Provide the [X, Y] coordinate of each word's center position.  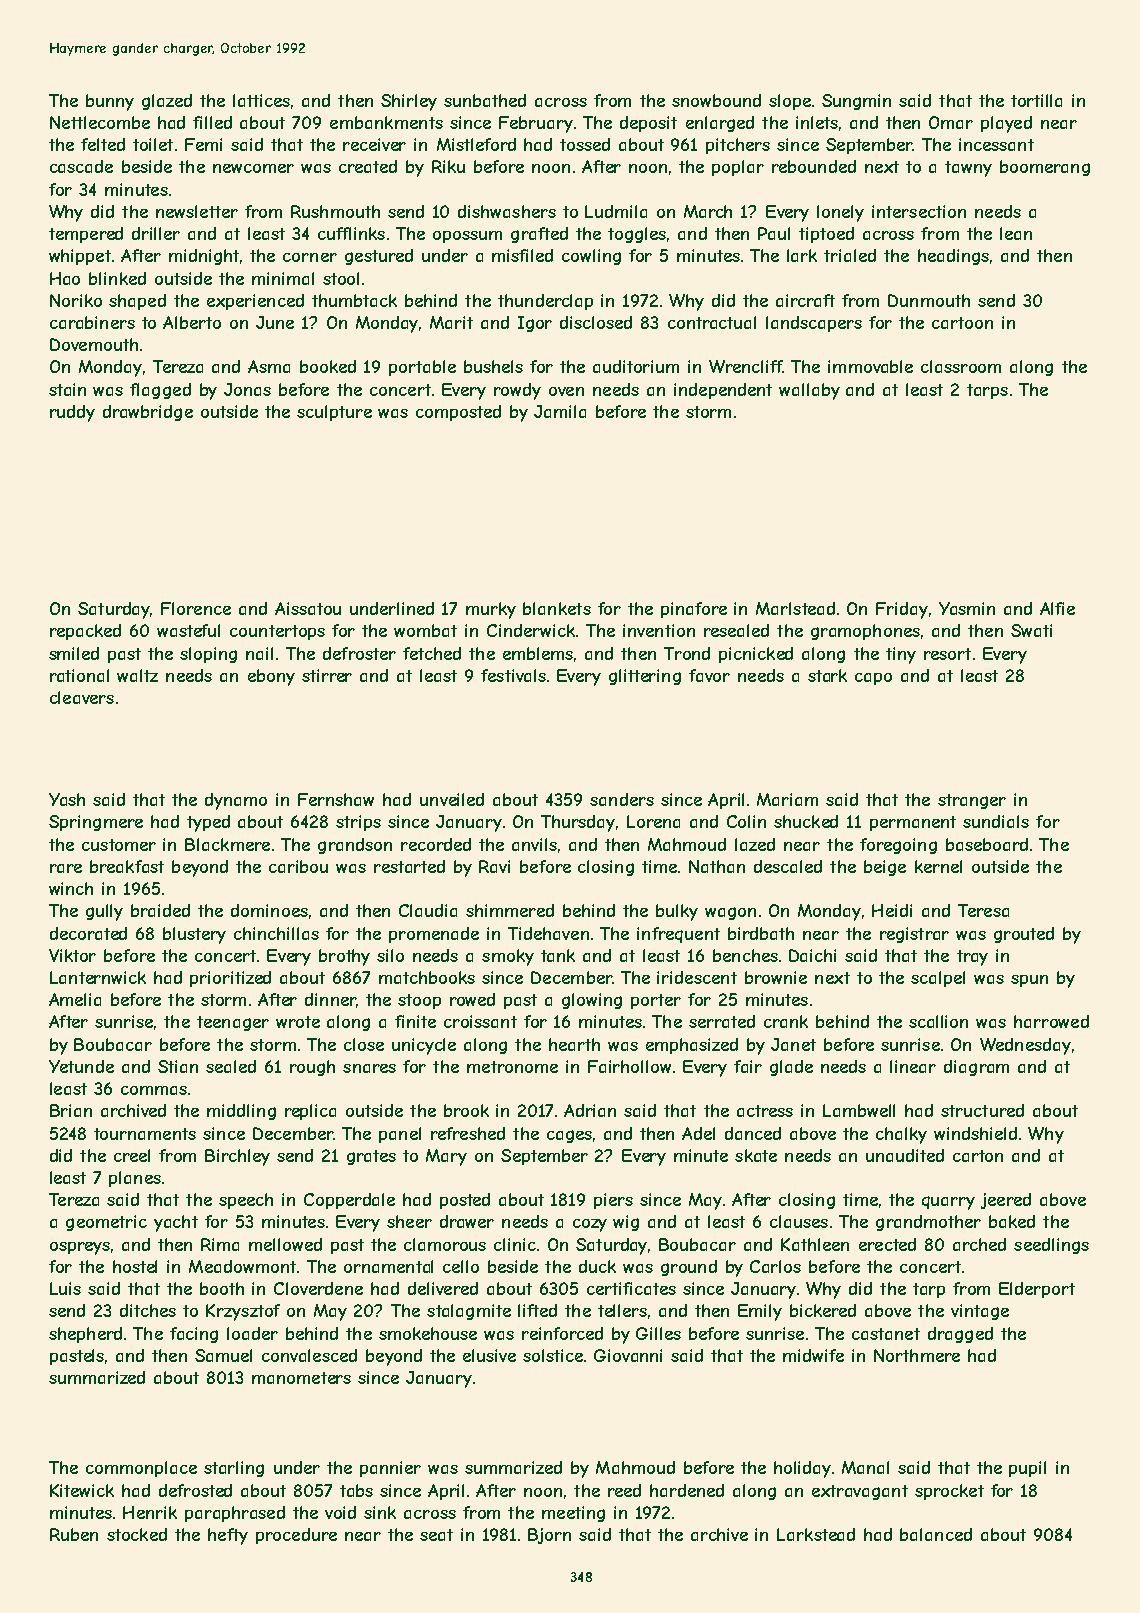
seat [436, 1535]
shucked [806, 821]
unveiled [452, 799]
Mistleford [476, 144]
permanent [913, 823]
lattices [261, 100]
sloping [208, 655]
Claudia [428, 910]
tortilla [1036, 100]
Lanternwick [98, 977]
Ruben [74, 1534]
